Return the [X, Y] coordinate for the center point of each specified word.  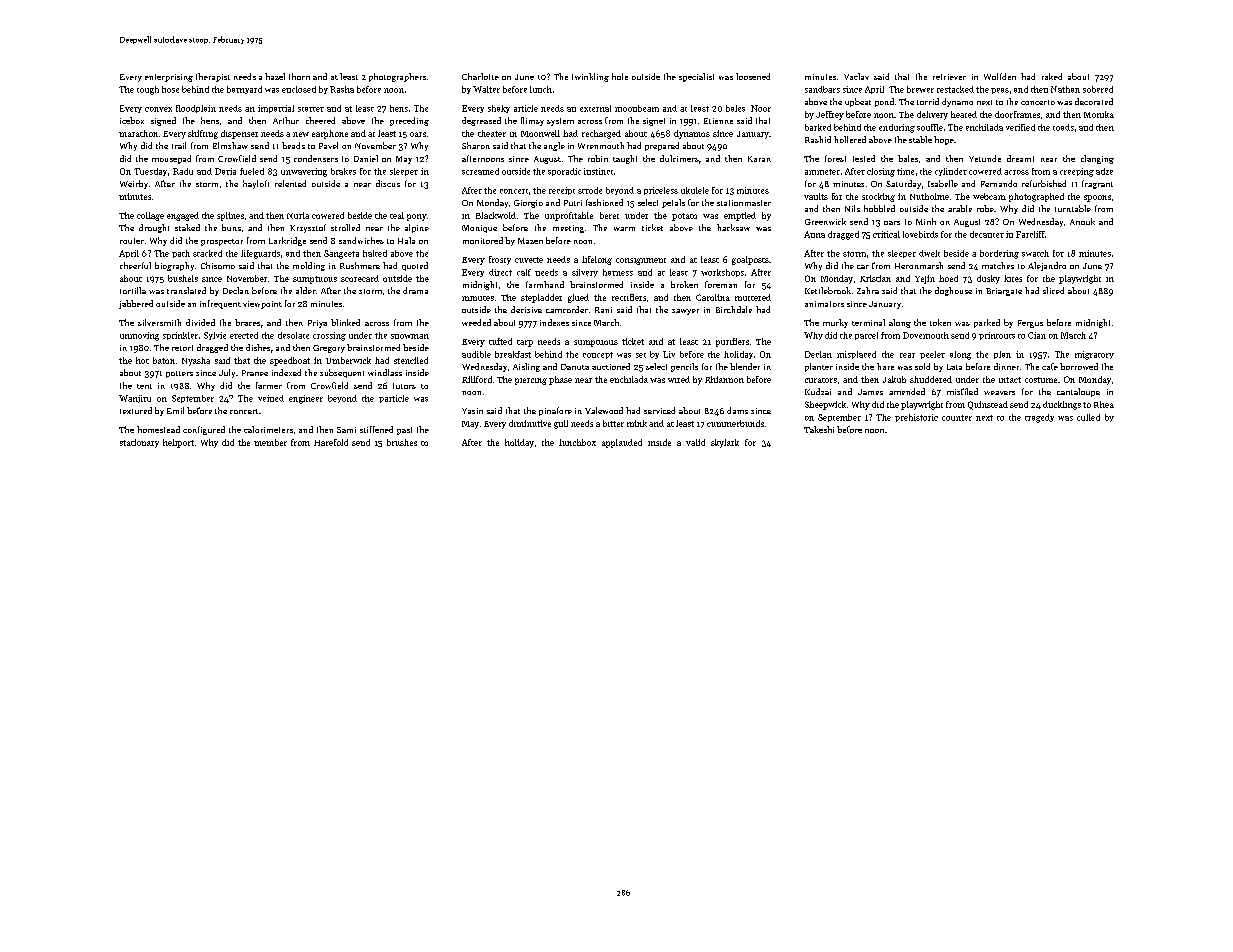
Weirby [134, 184]
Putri [573, 203]
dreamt [1020, 158]
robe [985, 208]
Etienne [718, 121]
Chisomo [218, 265]
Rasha [342, 89]
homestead [158, 429]
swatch [1035, 253]
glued [578, 298]
